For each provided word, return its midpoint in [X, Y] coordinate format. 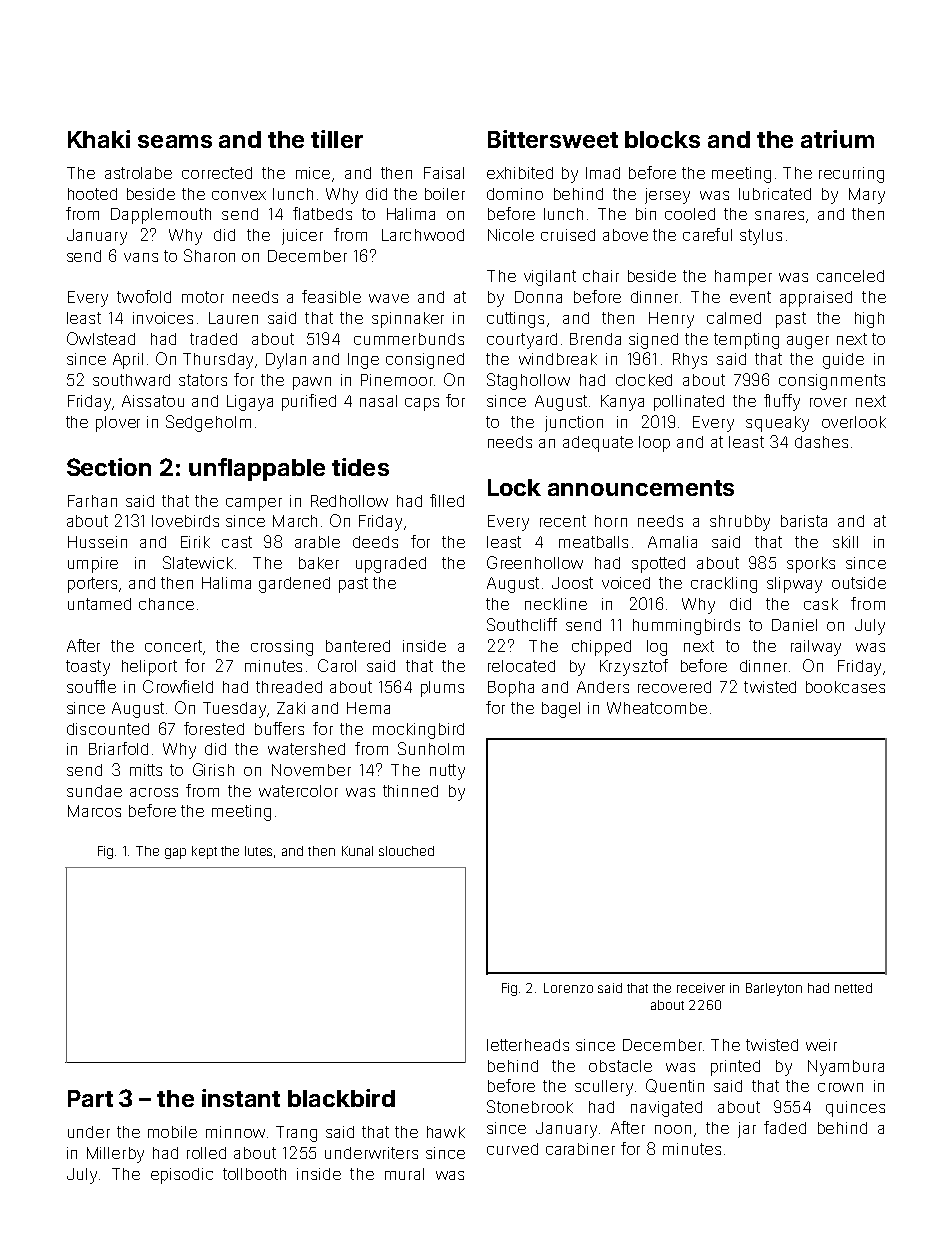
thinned [410, 791]
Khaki [99, 139]
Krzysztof [634, 667]
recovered [674, 687]
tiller [337, 139]
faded [785, 1127]
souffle [91, 686]
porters [92, 585]
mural [404, 1174]
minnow [235, 1132]
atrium [837, 139]
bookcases [845, 687]
